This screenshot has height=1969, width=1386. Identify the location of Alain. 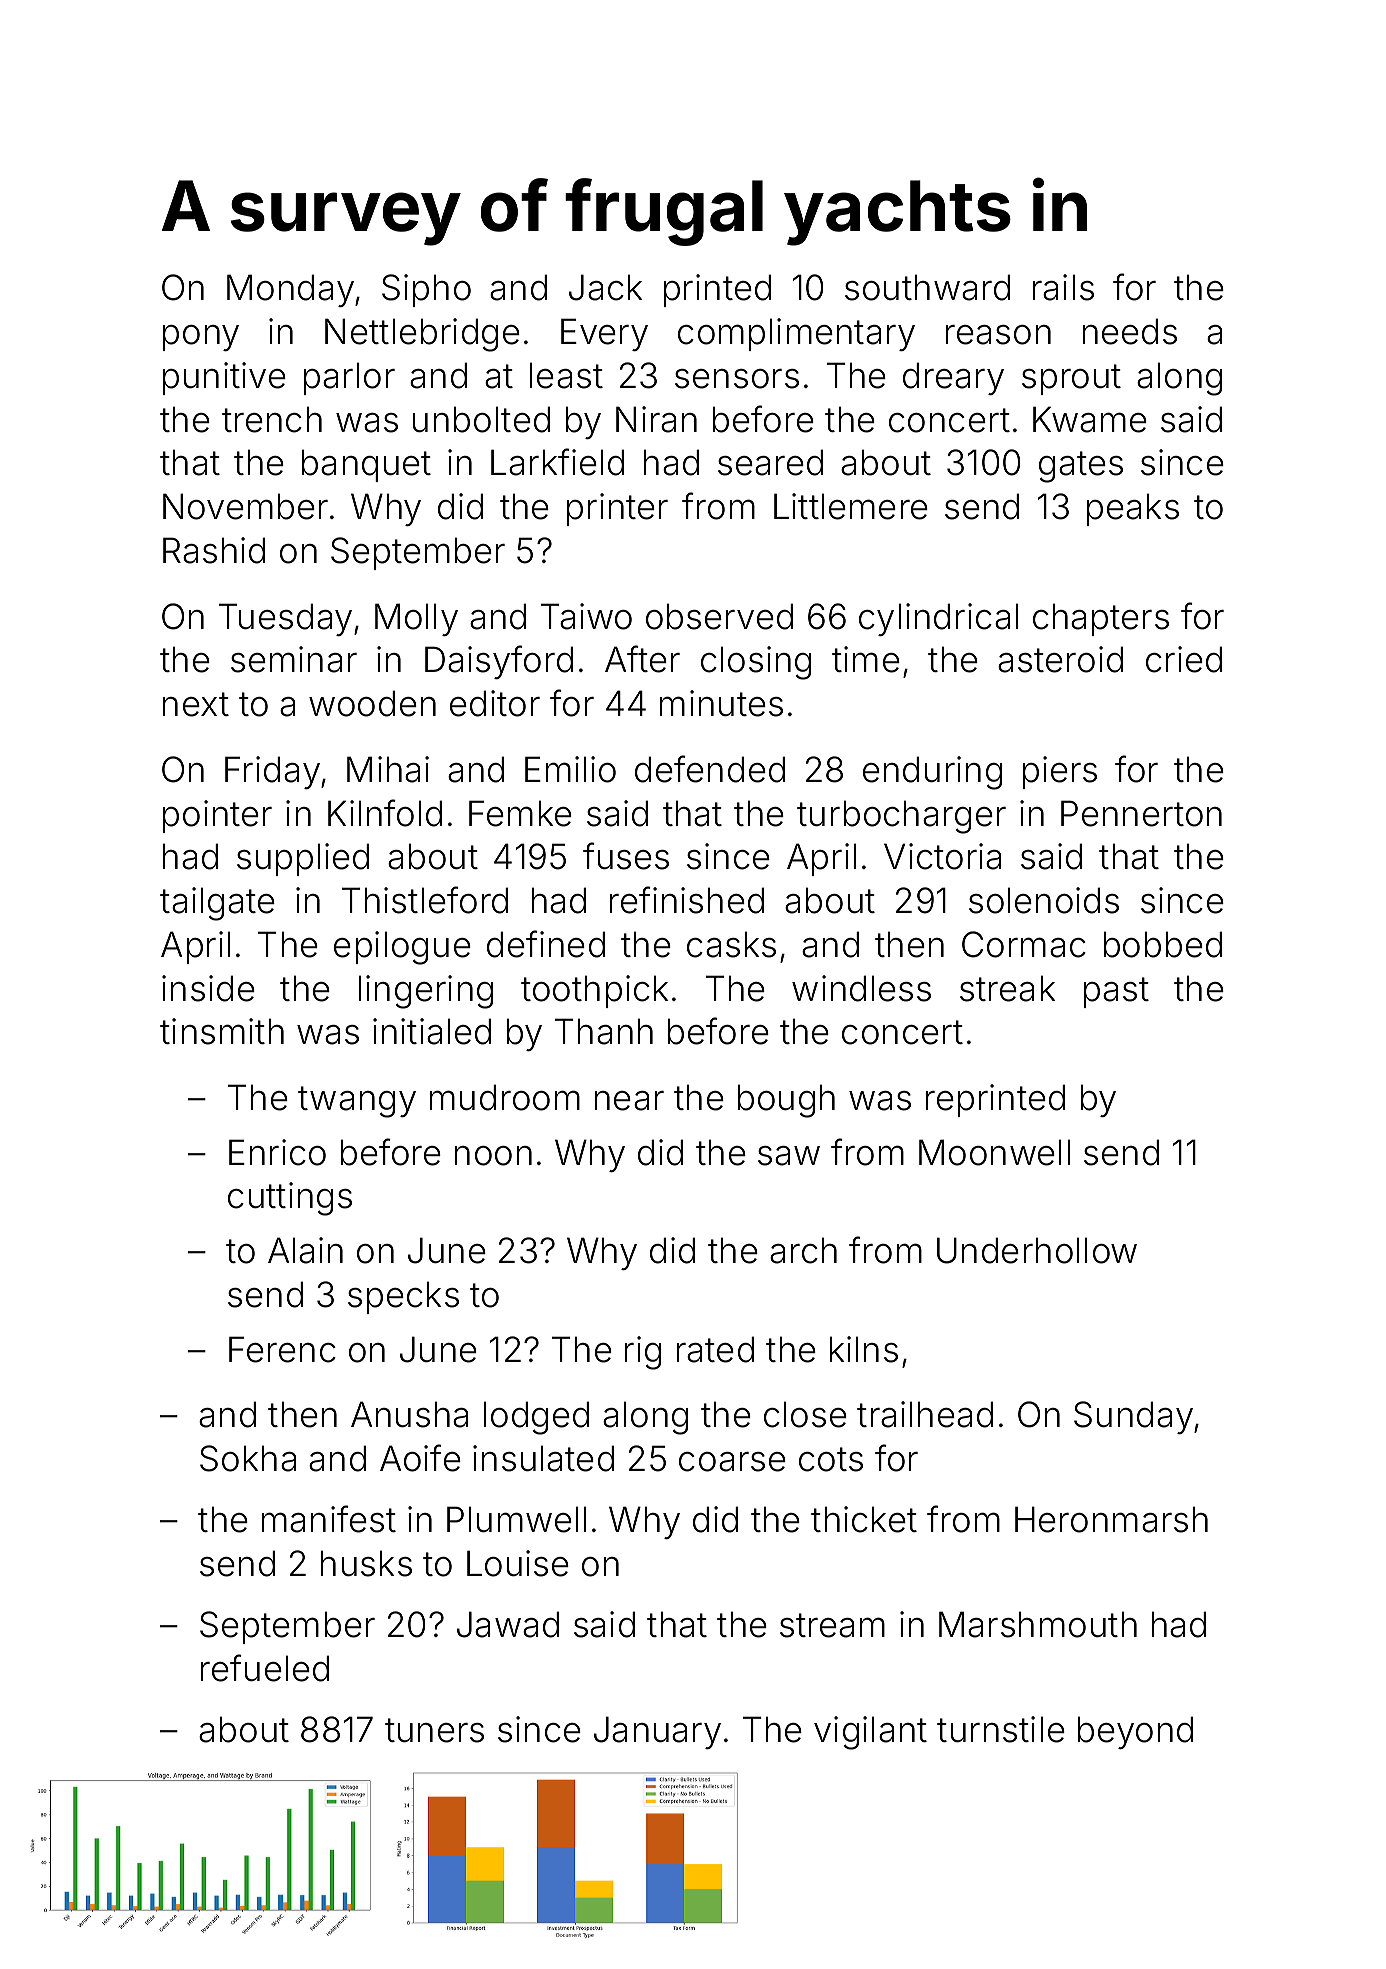
(305, 1250).
